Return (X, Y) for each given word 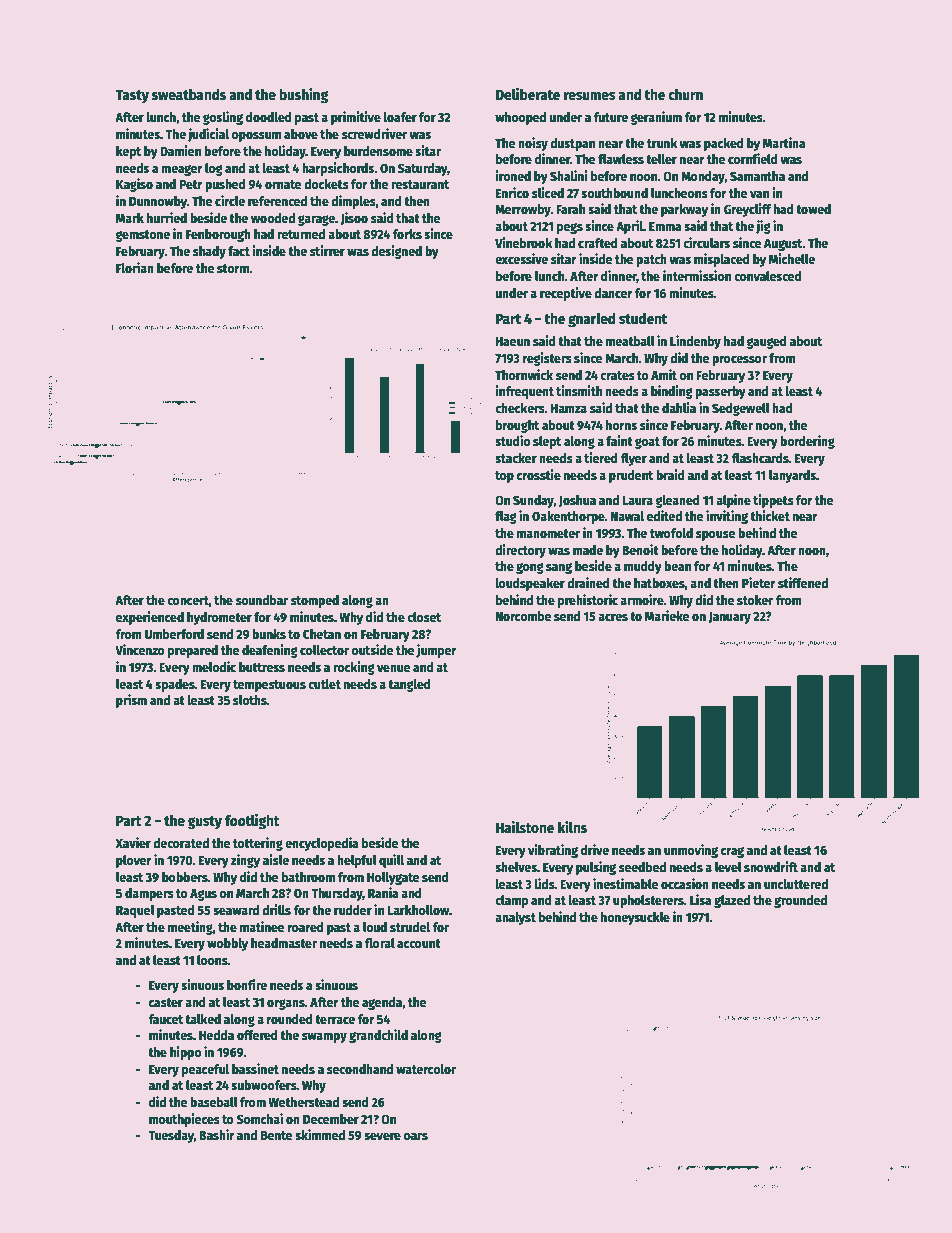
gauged (766, 342)
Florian (135, 267)
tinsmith (579, 390)
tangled (409, 685)
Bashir (217, 1134)
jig (763, 227)
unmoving (691, 851)
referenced (277, 201)
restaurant (420, 184)
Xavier (133, 842)
